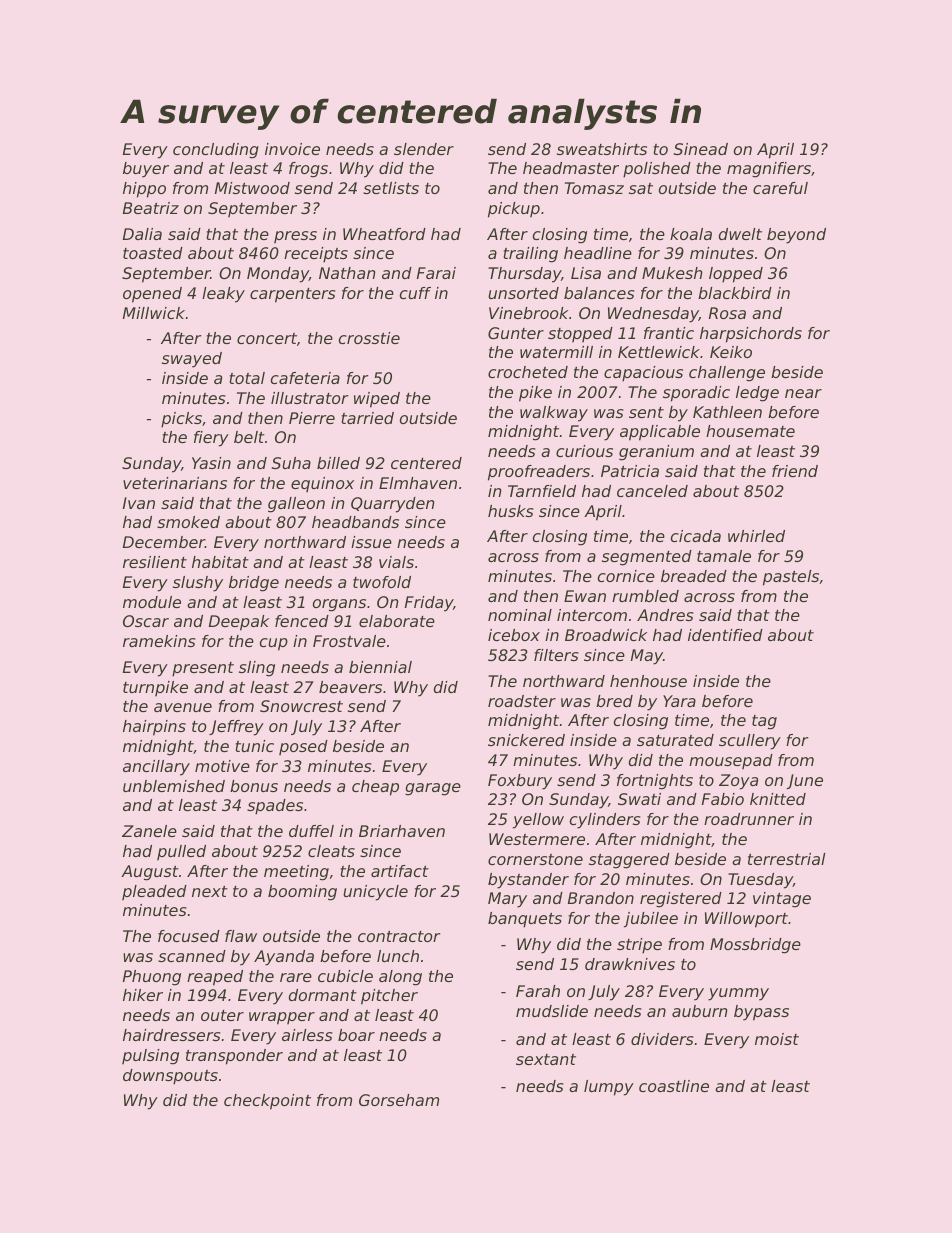 The height and width of the screenshot is (1233, 952). Describe the element at coordinates (696, 536) in the screenshot. I see `cicada` at that location.
